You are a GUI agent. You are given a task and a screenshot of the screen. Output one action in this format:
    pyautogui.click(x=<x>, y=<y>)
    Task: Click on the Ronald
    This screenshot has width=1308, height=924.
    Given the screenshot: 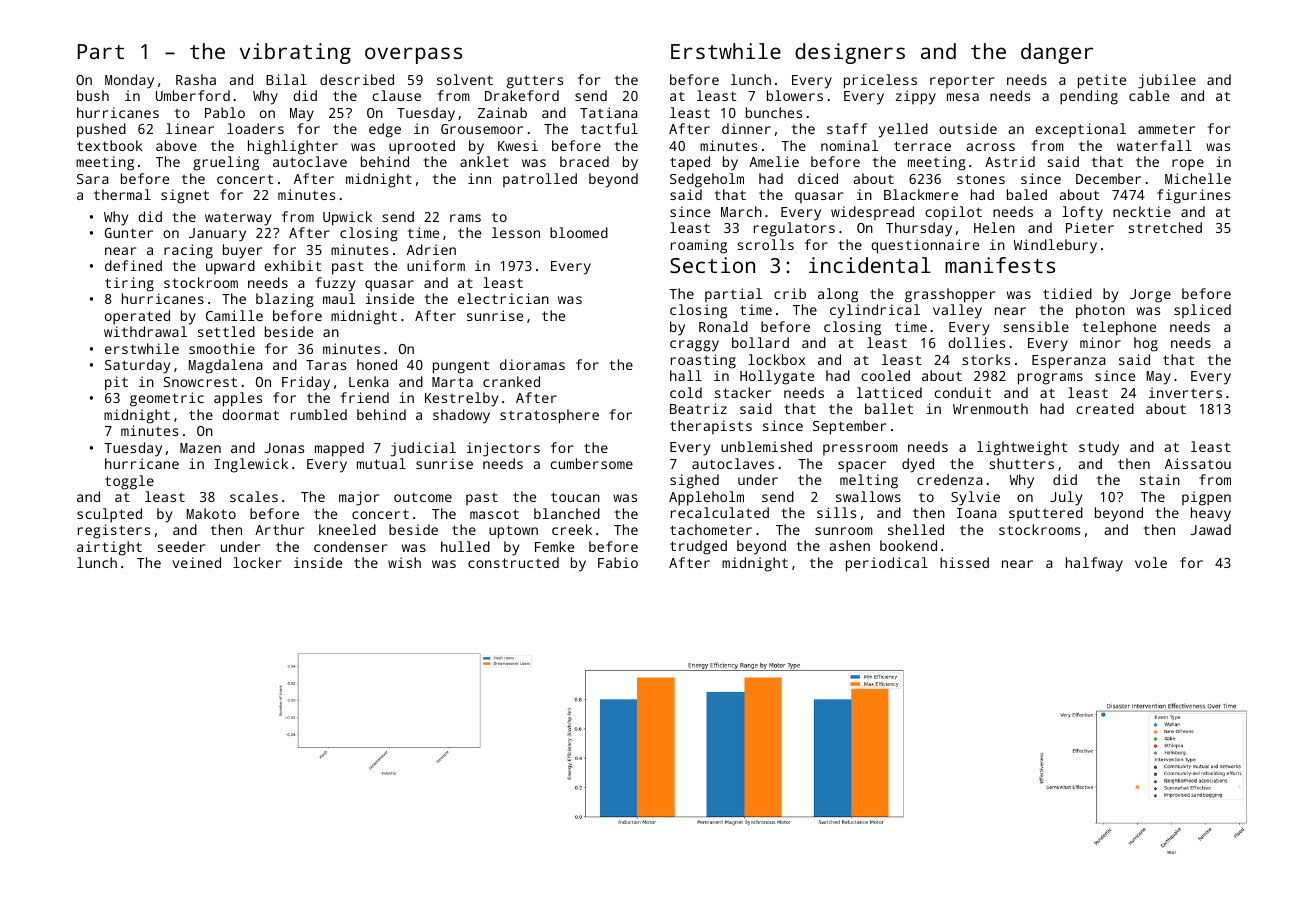 What is the action you would take?
    pyautogui.click(x=723, y=326)
